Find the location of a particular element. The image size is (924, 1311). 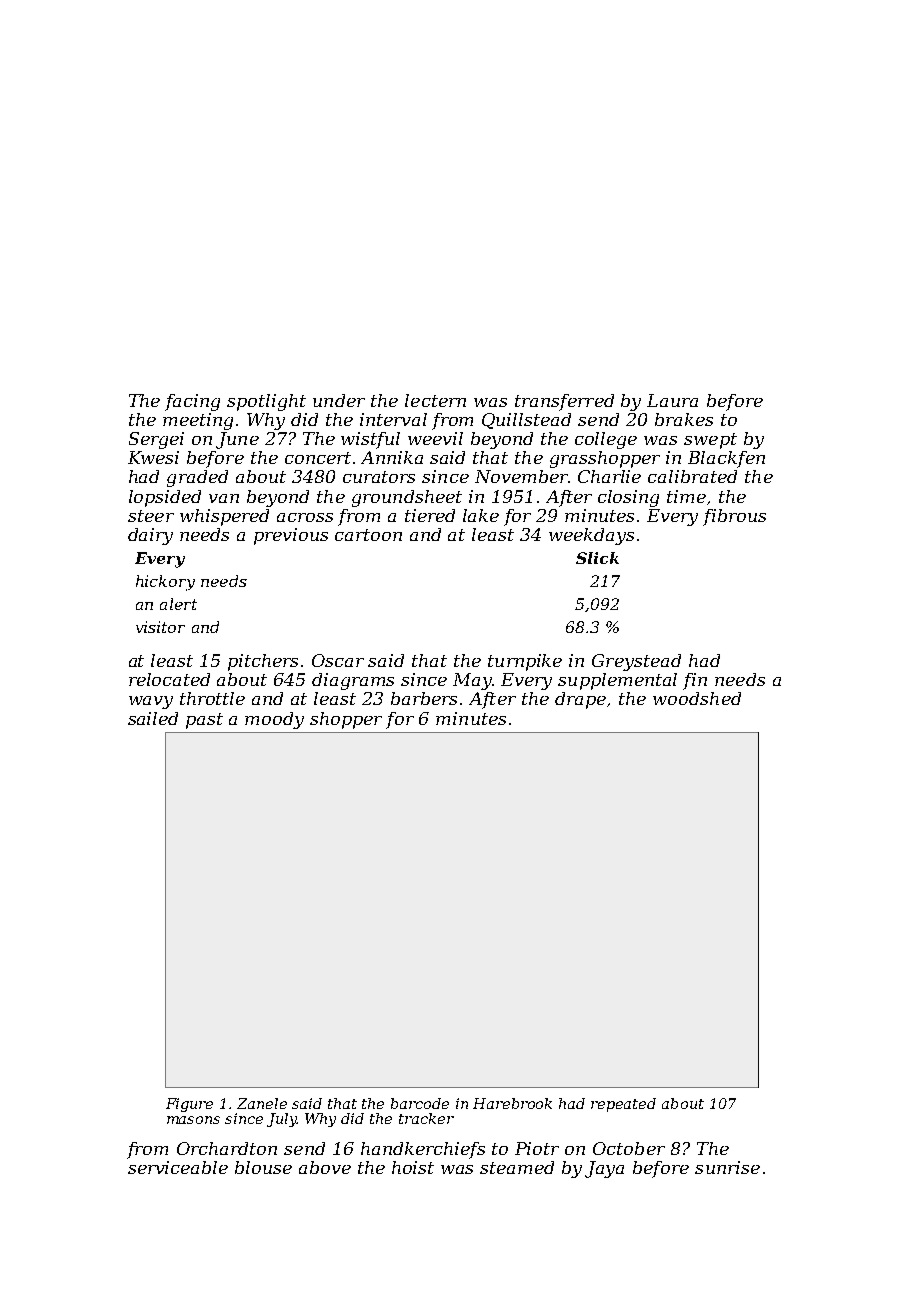

weevil is located at coordinates (435, 438).
